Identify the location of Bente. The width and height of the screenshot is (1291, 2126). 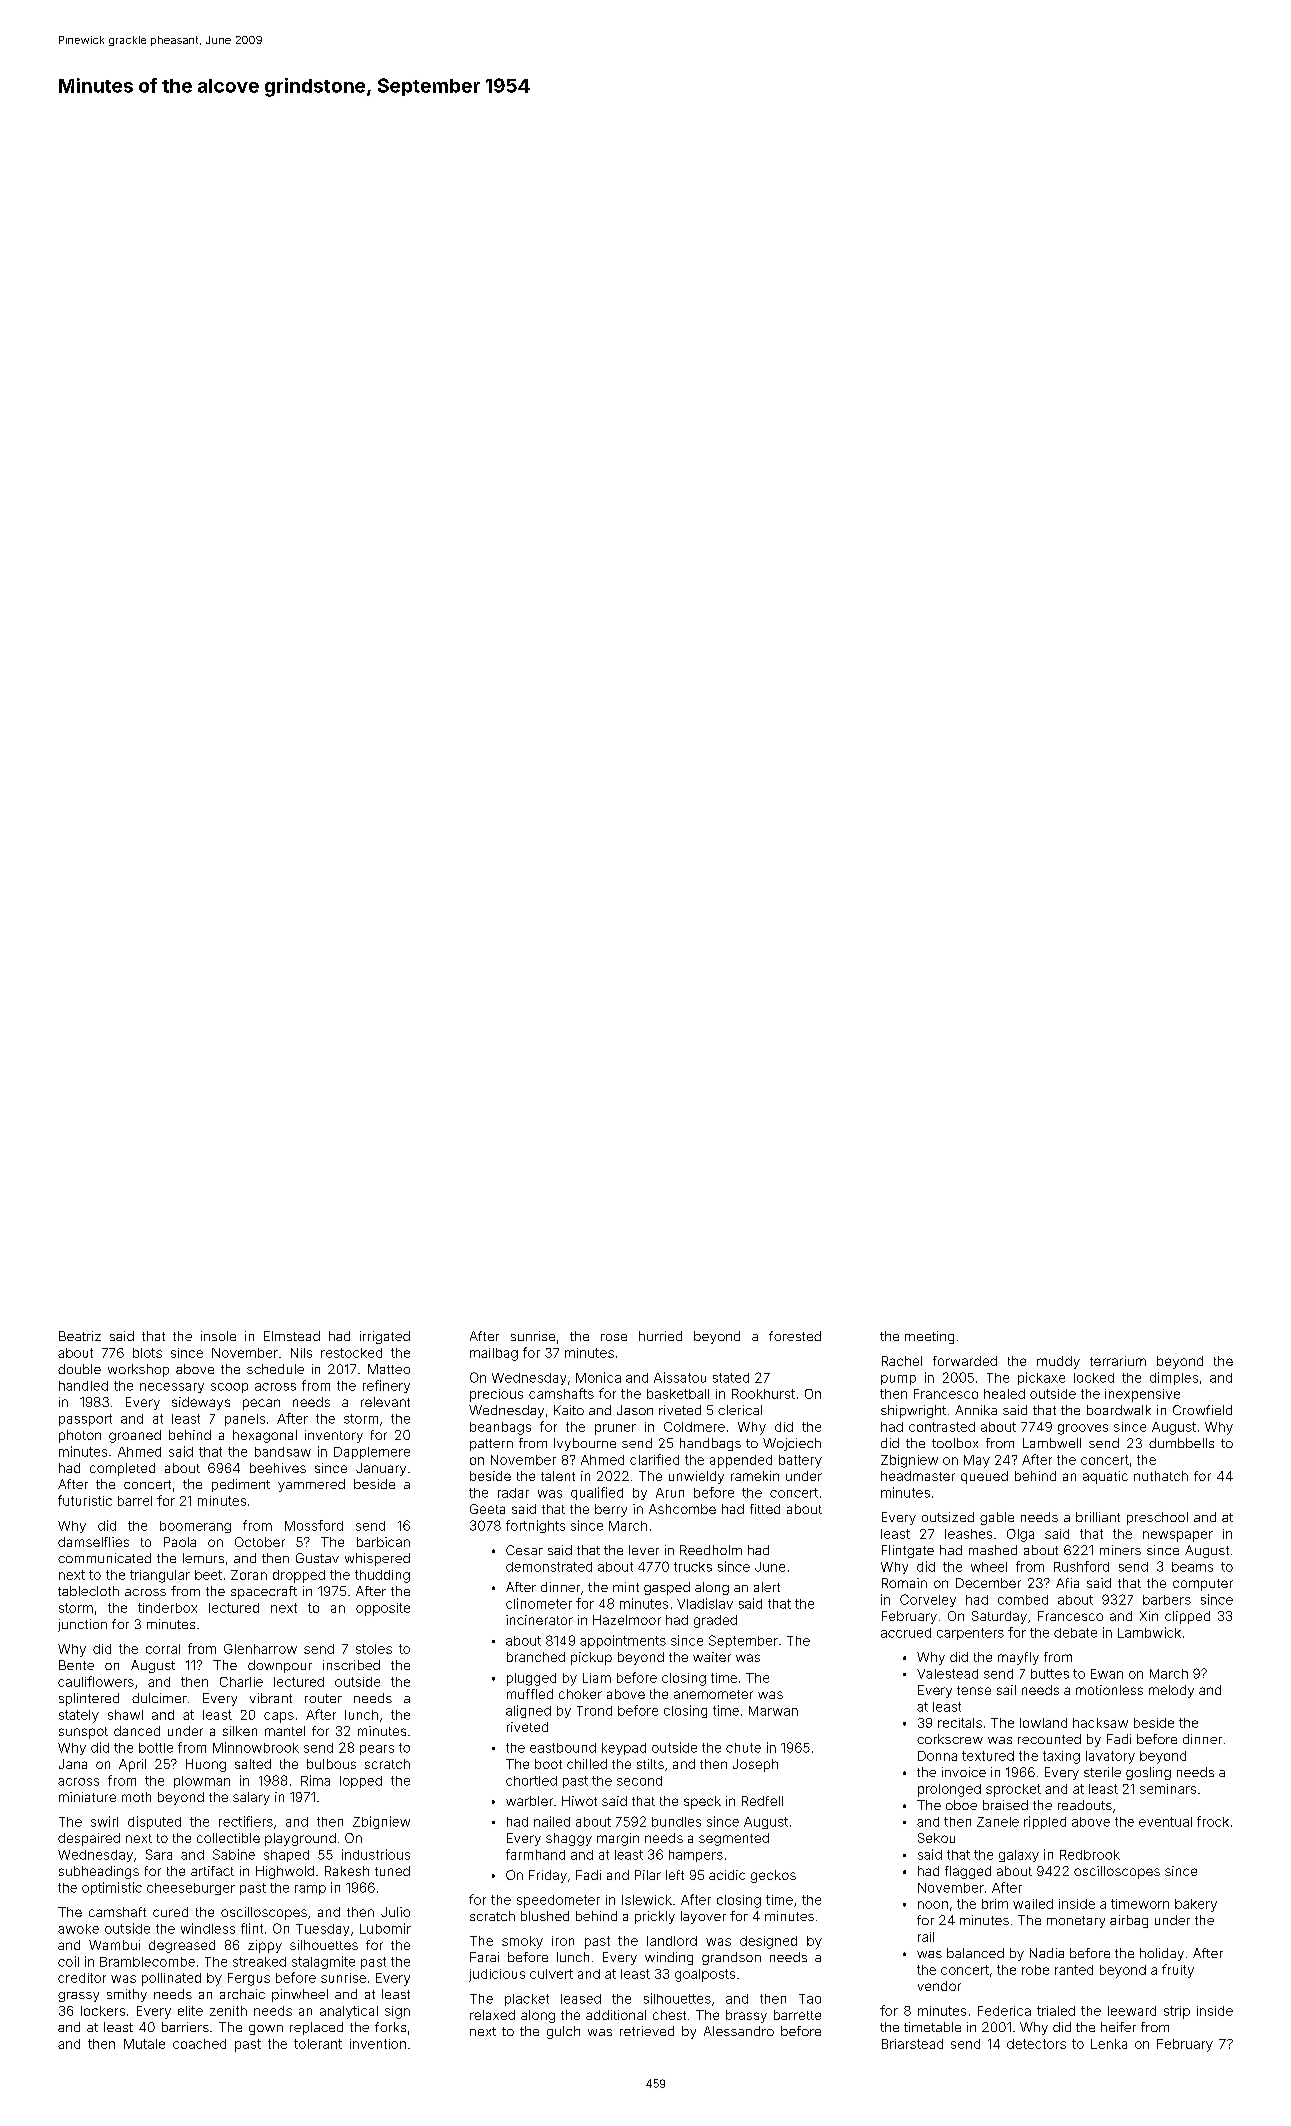
(76, 1665).
